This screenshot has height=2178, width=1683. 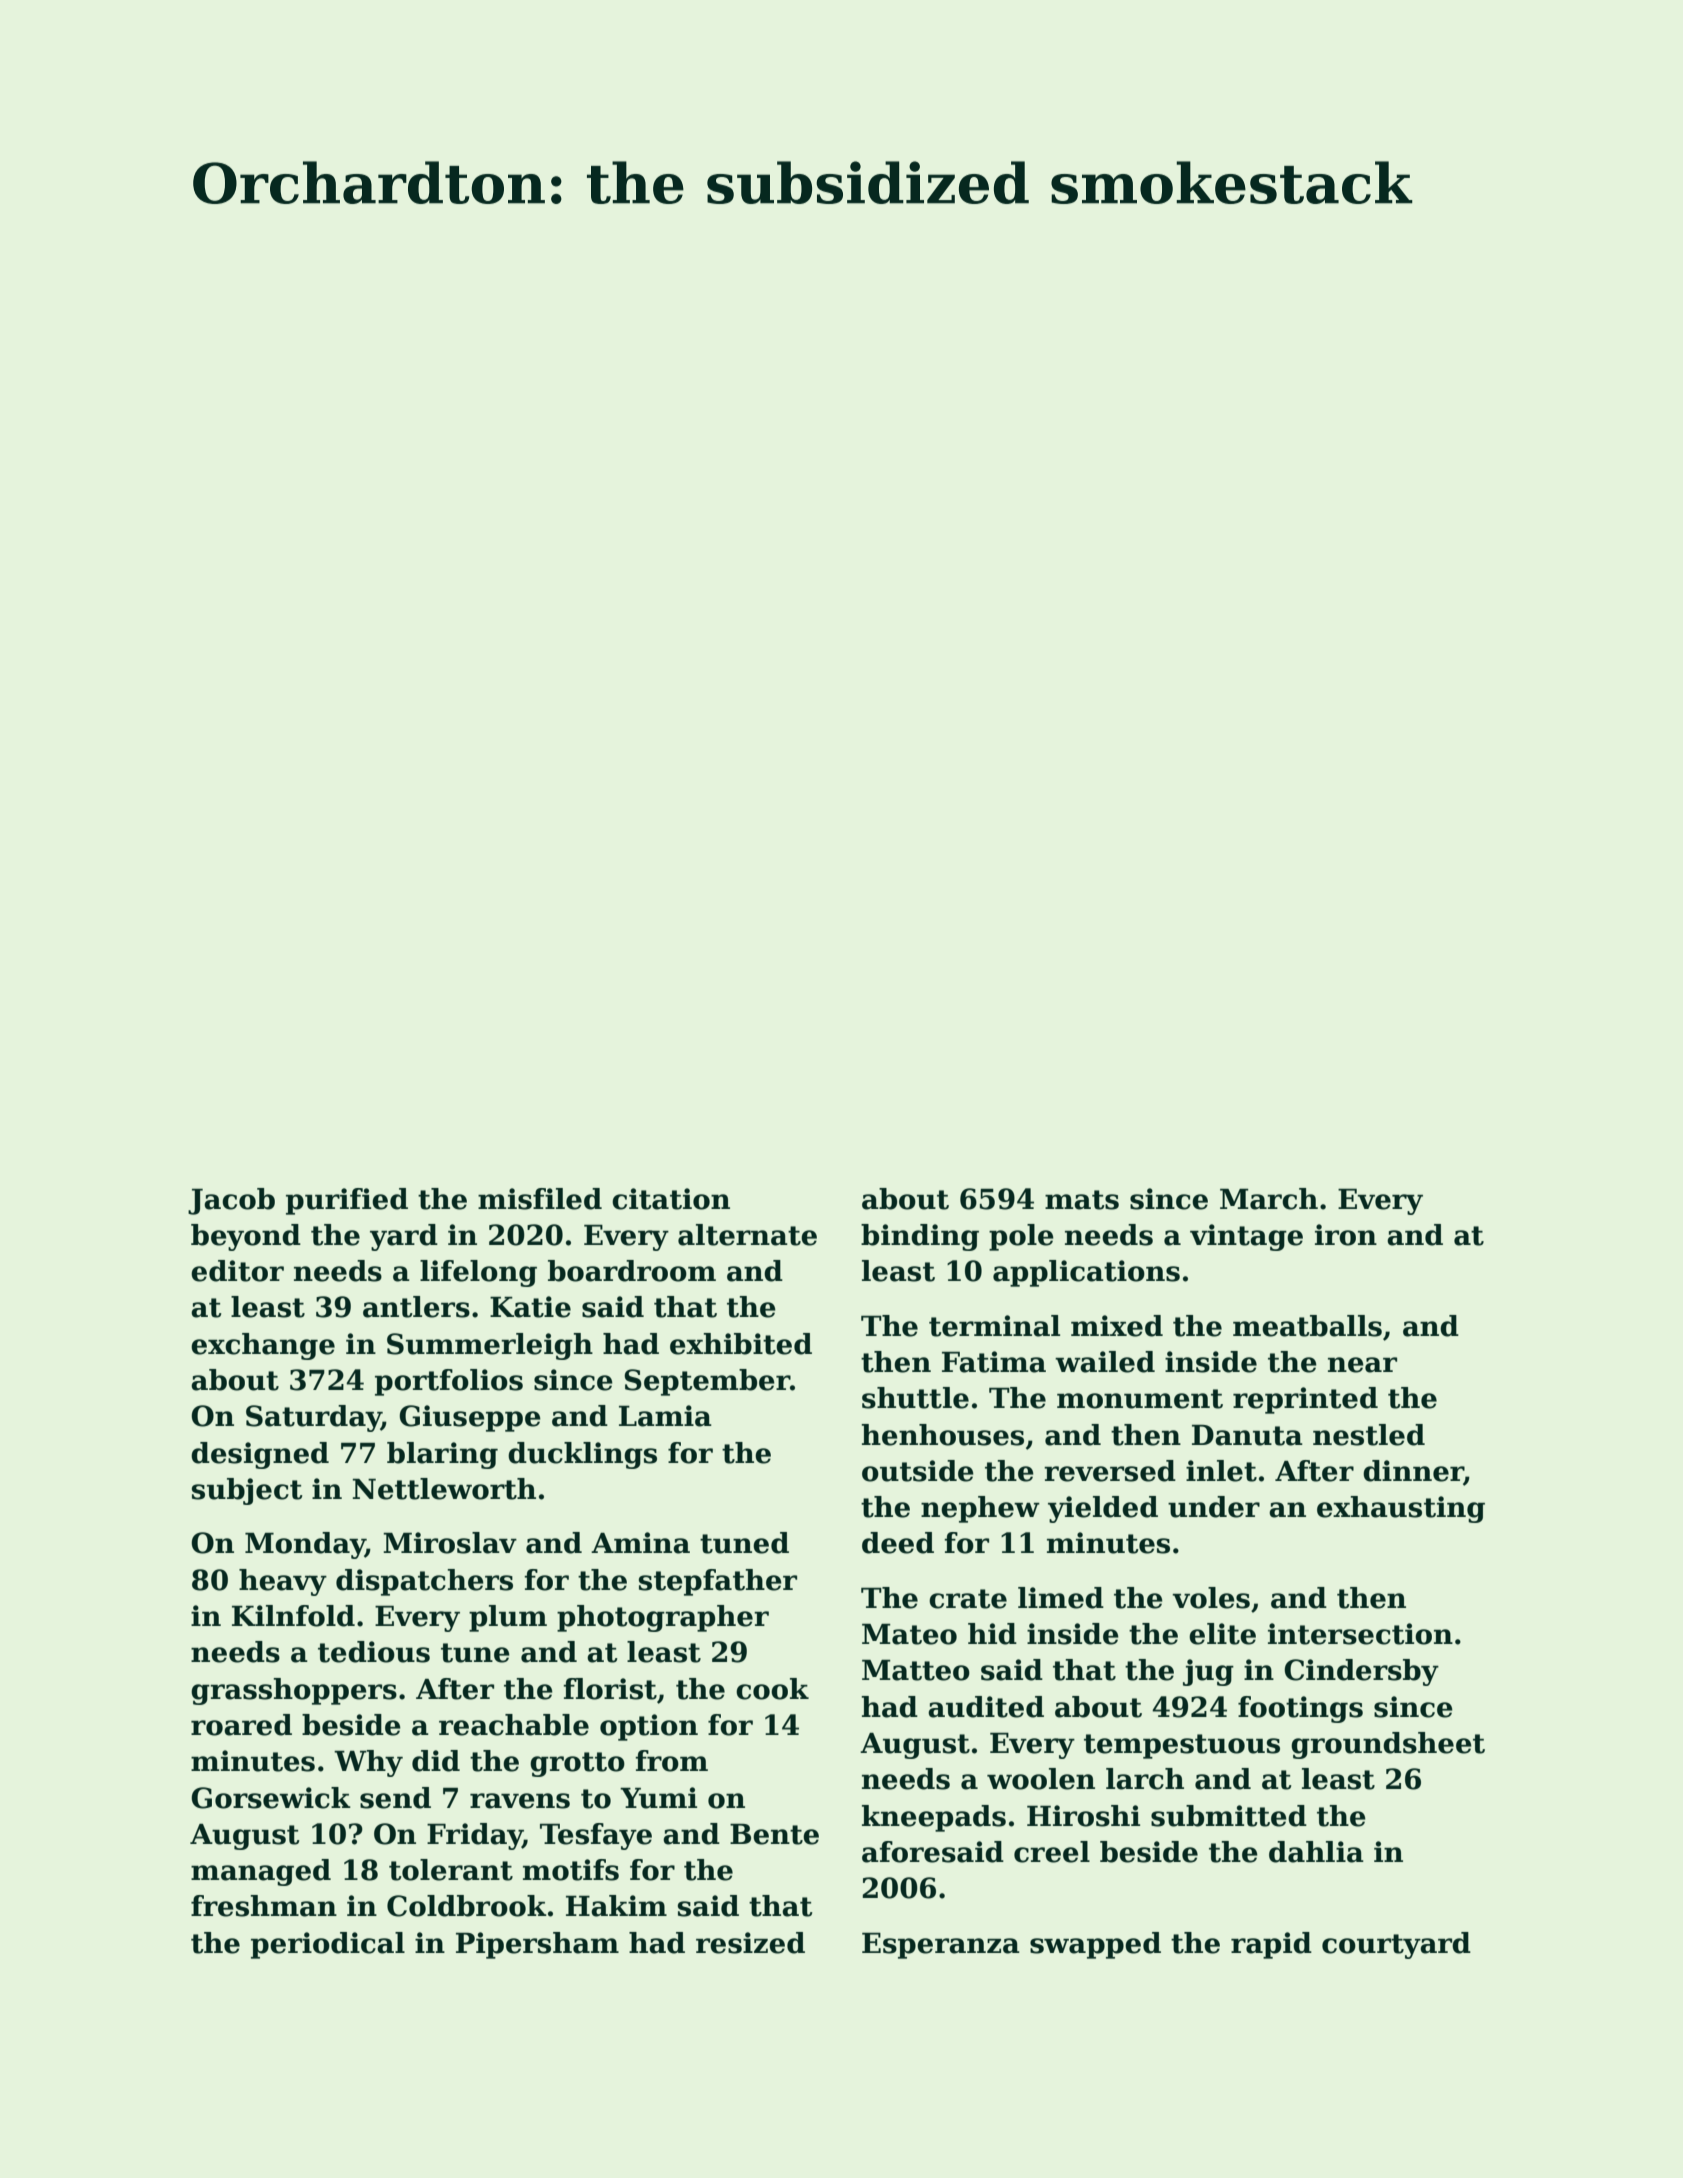 What do you see at coordinates (918, 1471) in the screenshot?
I see `outside` at bounding box center [918, 1471].
